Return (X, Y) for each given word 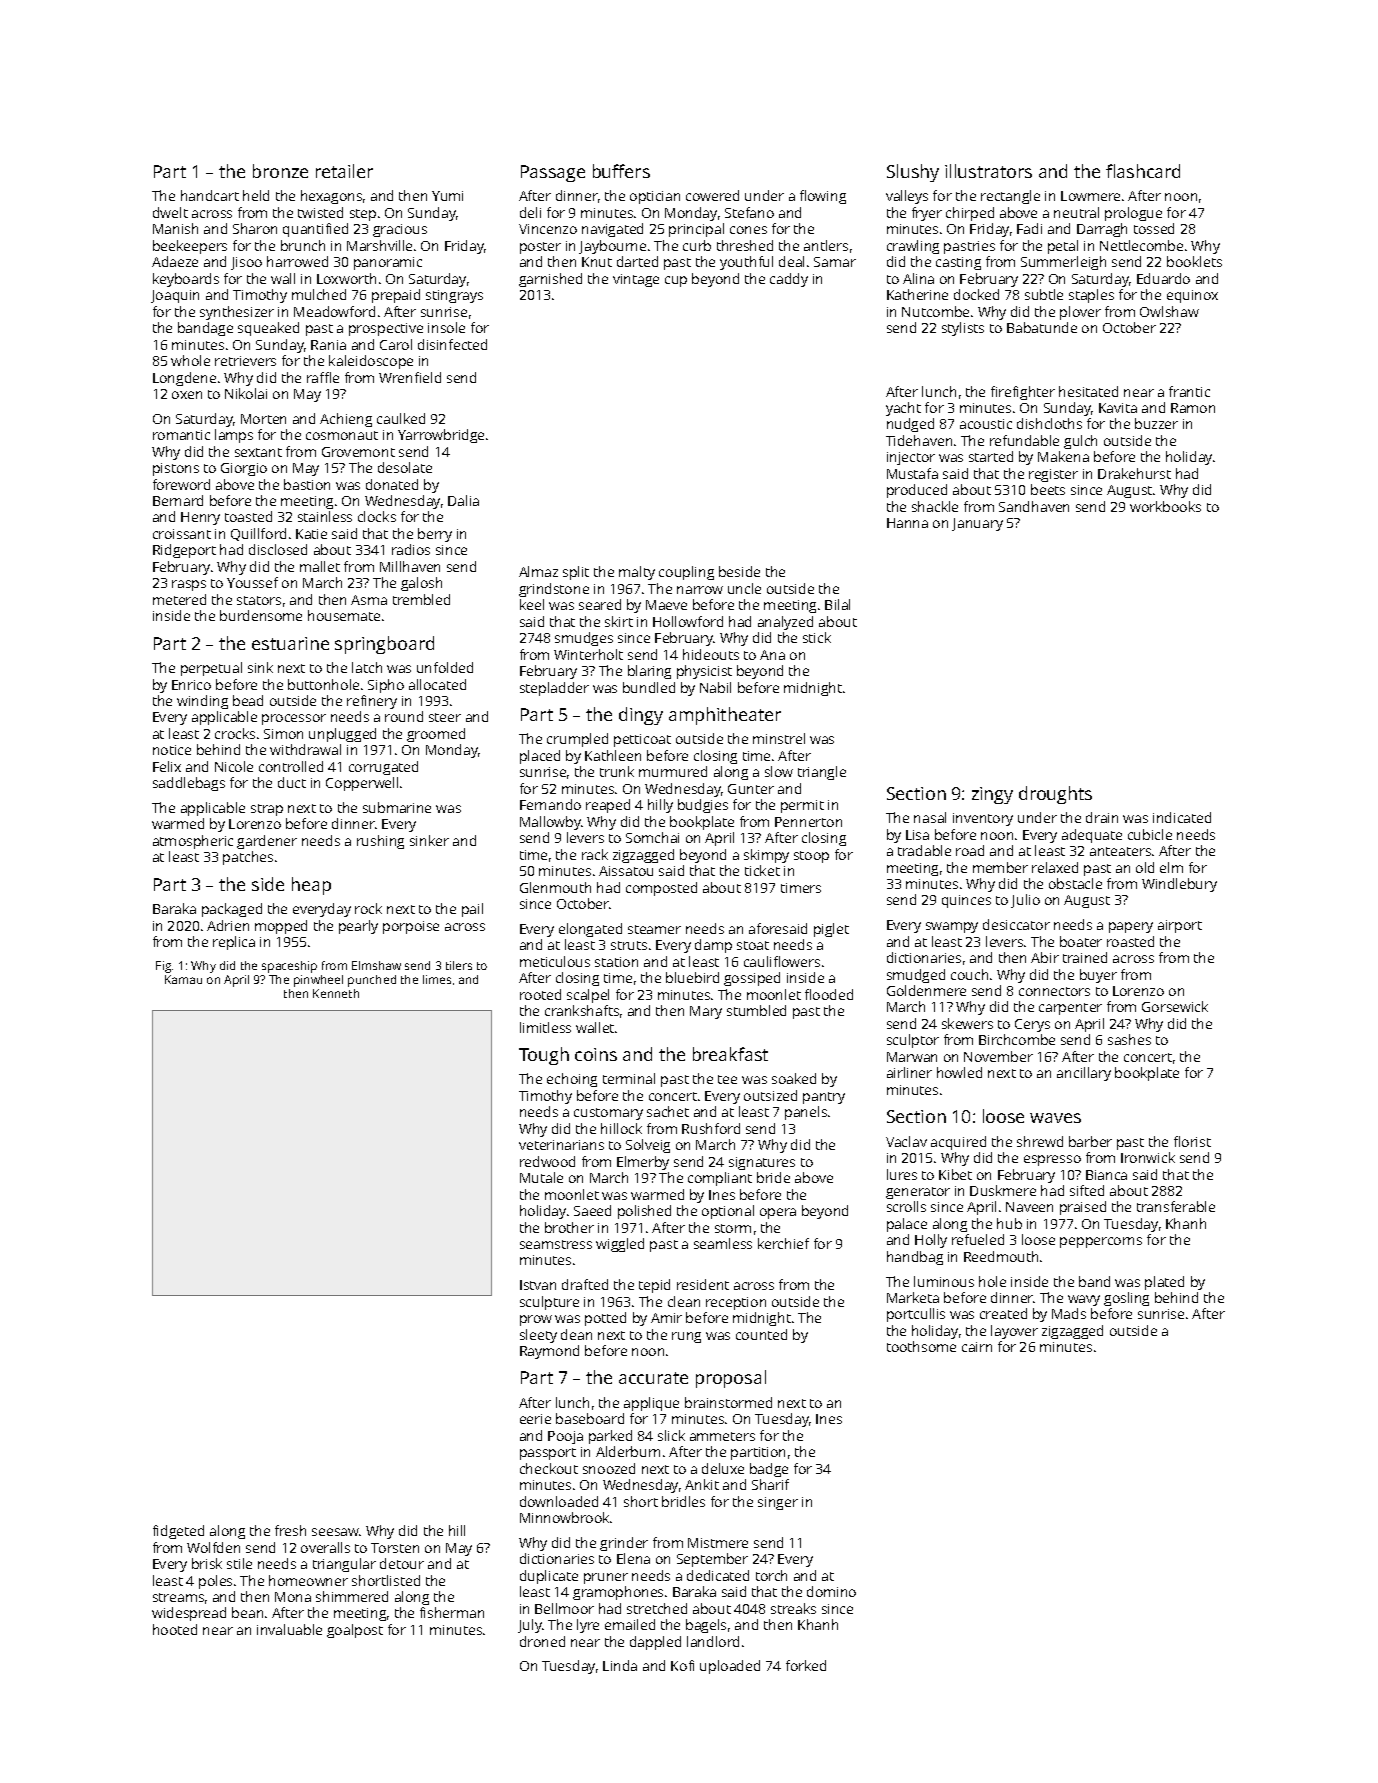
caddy (789, 280)
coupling (686, 573)
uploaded (730, 1667)
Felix (167, 766)
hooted (175, 1629)
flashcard (1143, 171)
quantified (315, 230)
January (977, 524)
